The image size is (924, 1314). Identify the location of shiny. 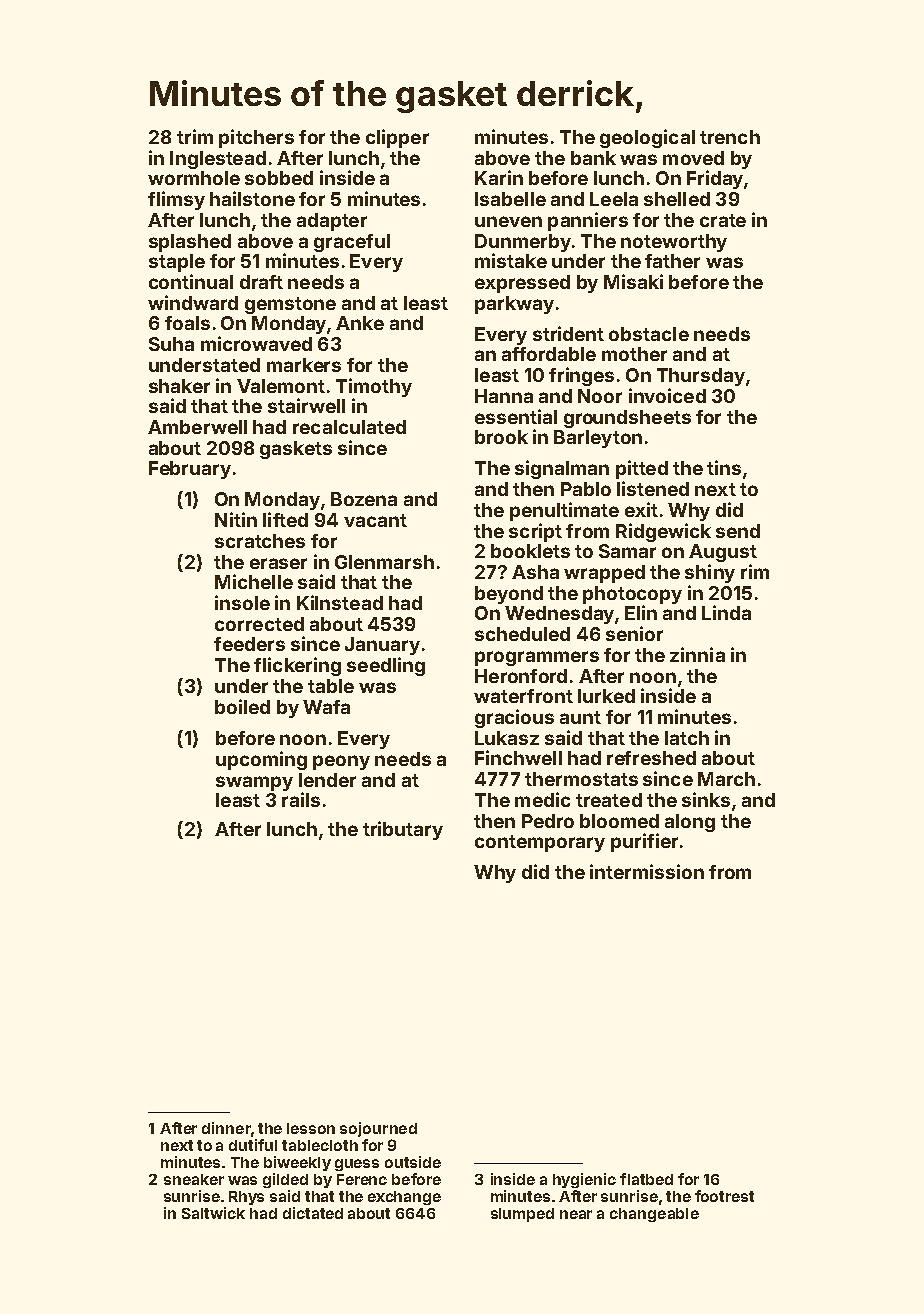
(710, 573).
